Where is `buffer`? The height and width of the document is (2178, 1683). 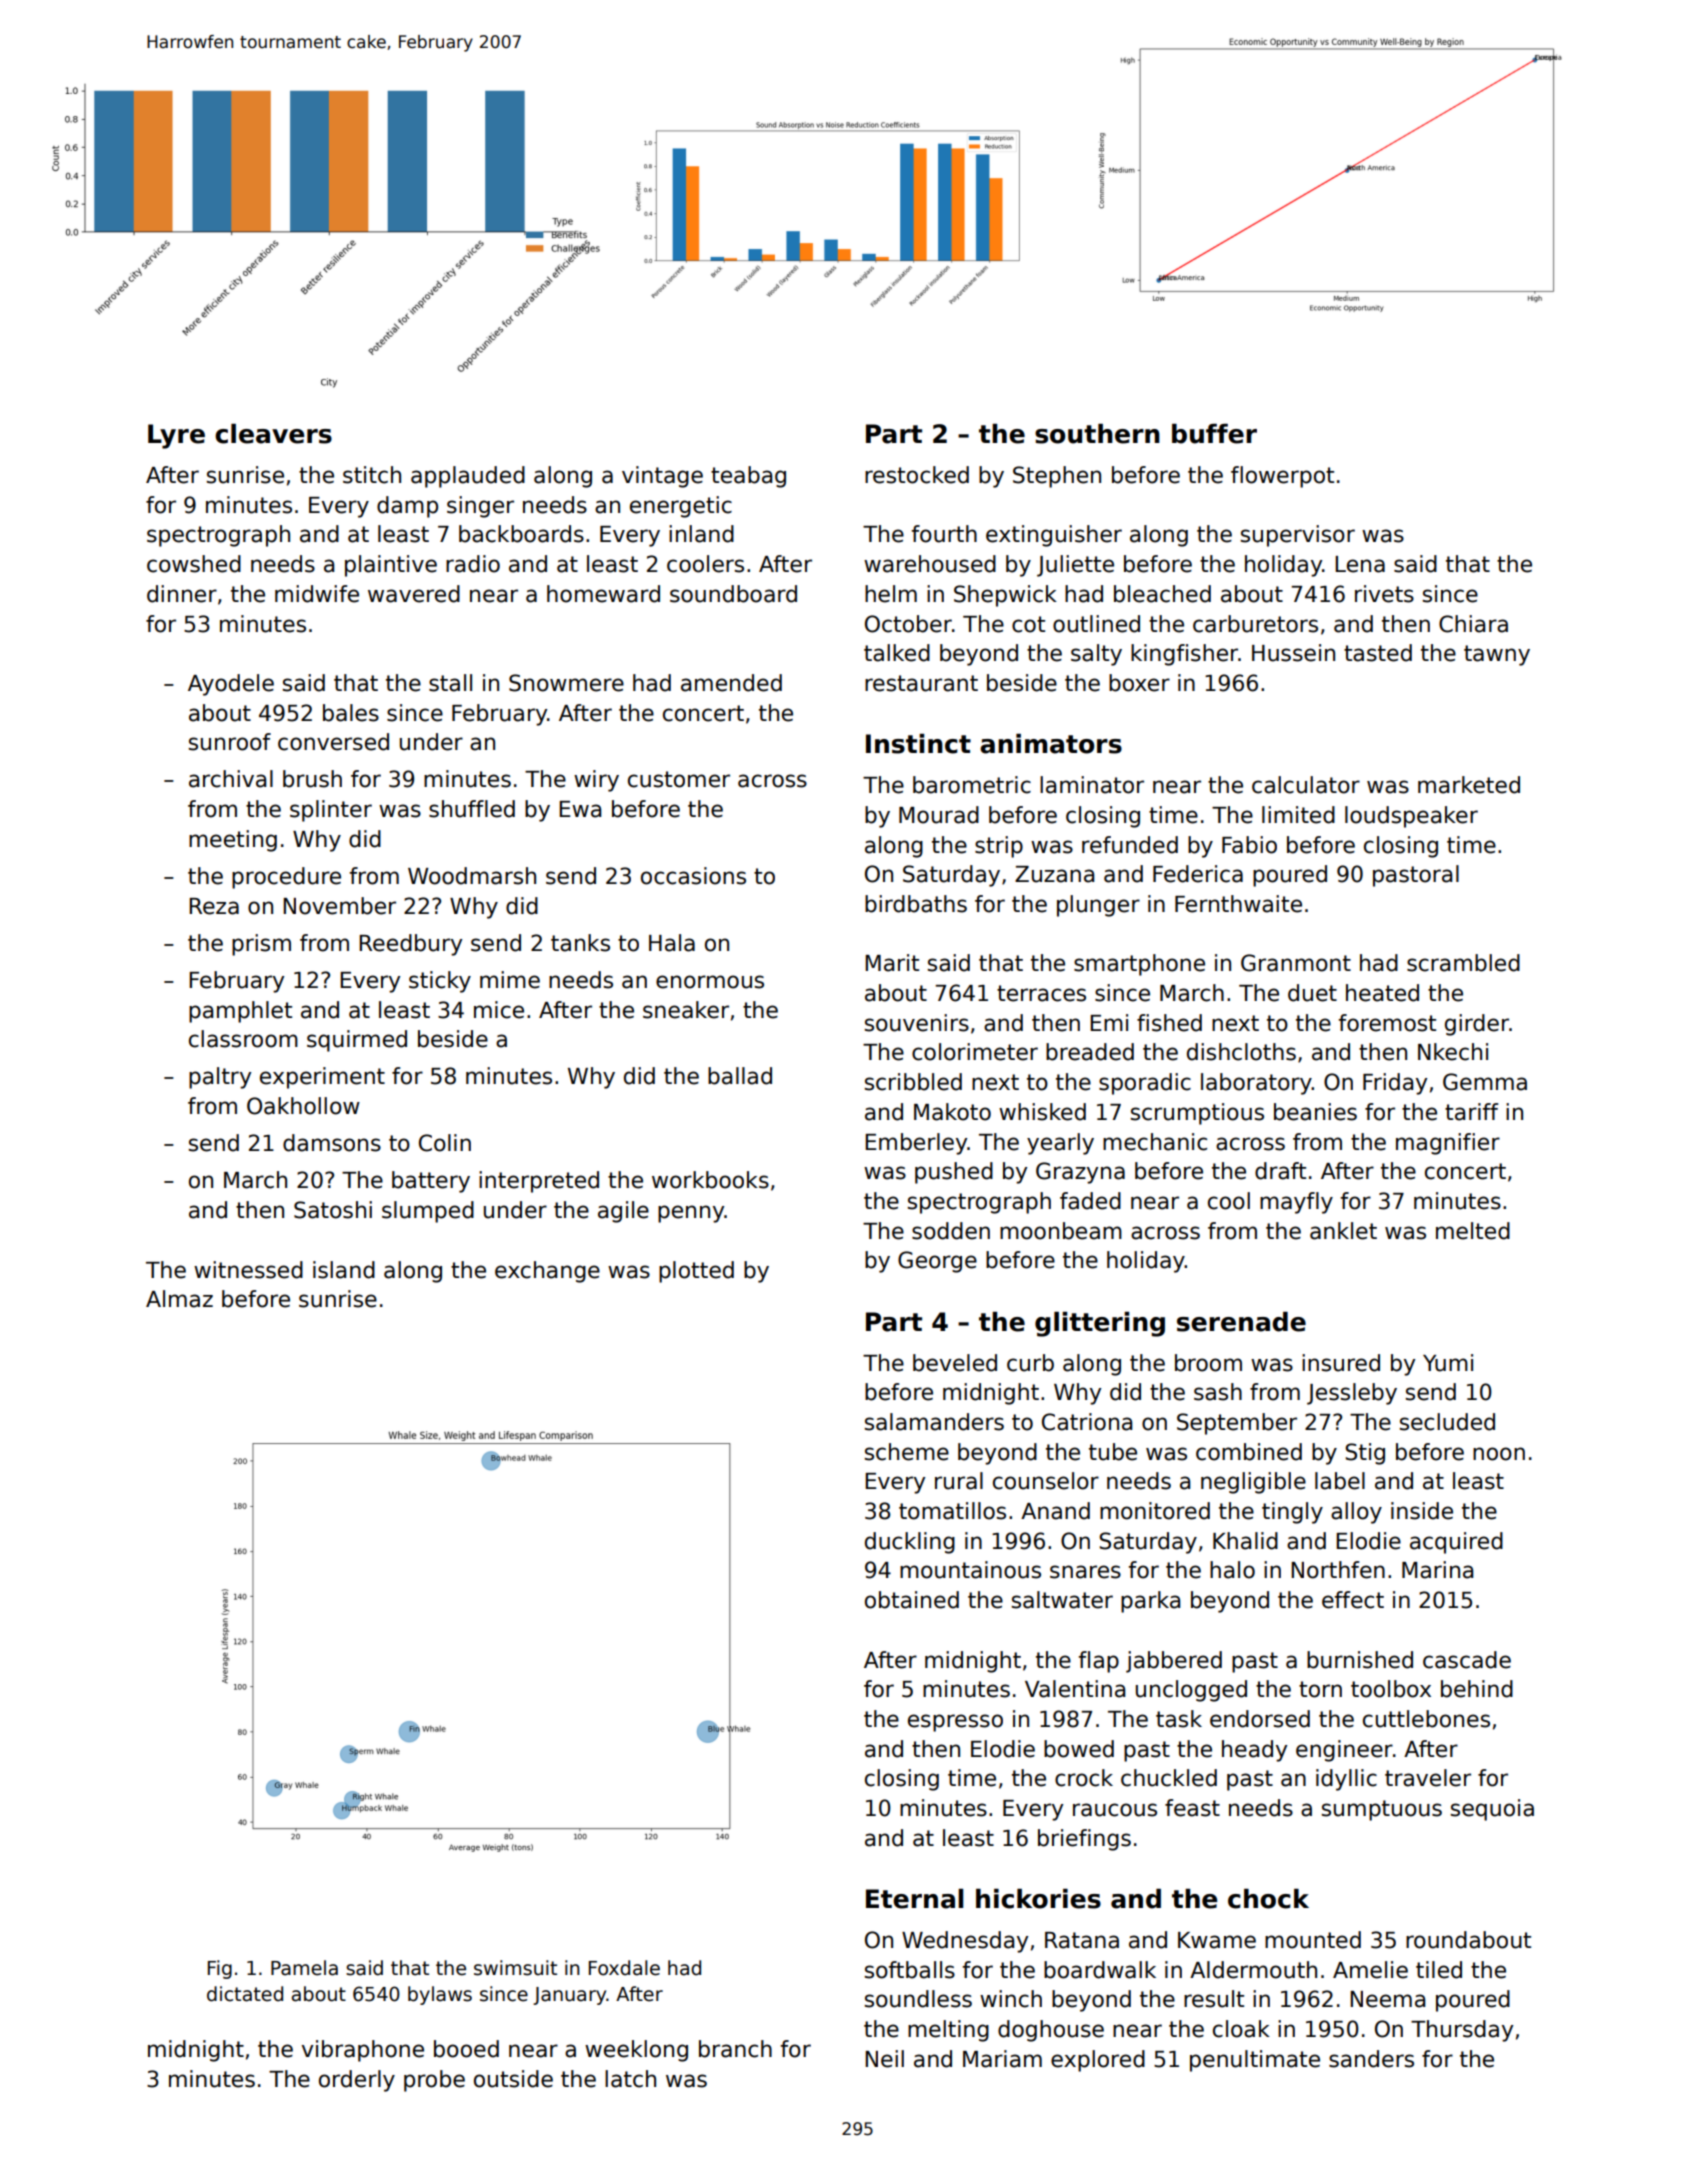
buffer is located at coordinates (1214, 434).
